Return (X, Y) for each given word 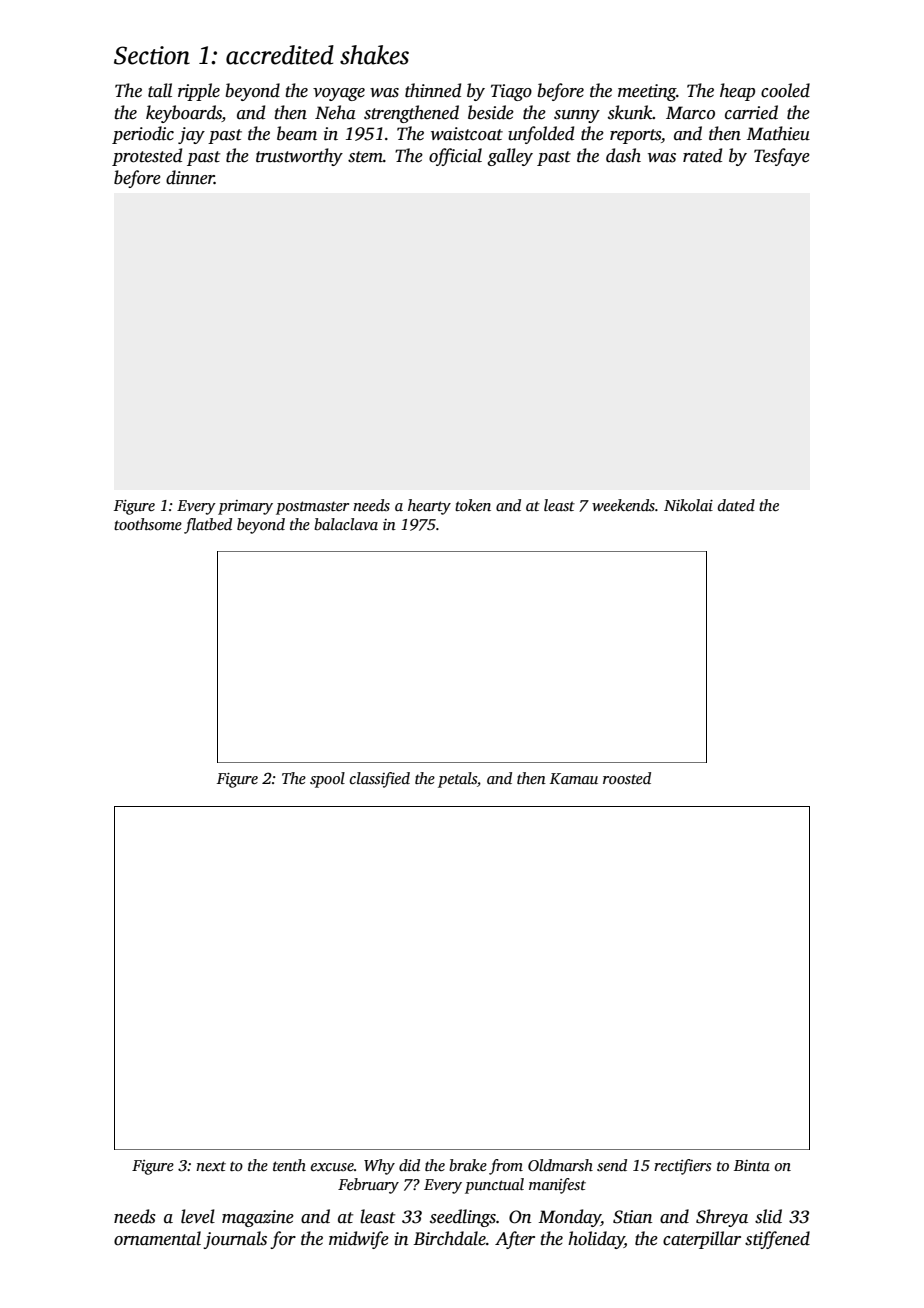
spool (327, 780)
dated (736, 505)
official (455, 157)
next (211, 1166)
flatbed (208, 526)
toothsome (148, 524)
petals (457, 780)
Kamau (574, 778)
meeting (647, 92)
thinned (433, 90)
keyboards (184, 114)
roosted (627, 778)
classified (380, 780)
